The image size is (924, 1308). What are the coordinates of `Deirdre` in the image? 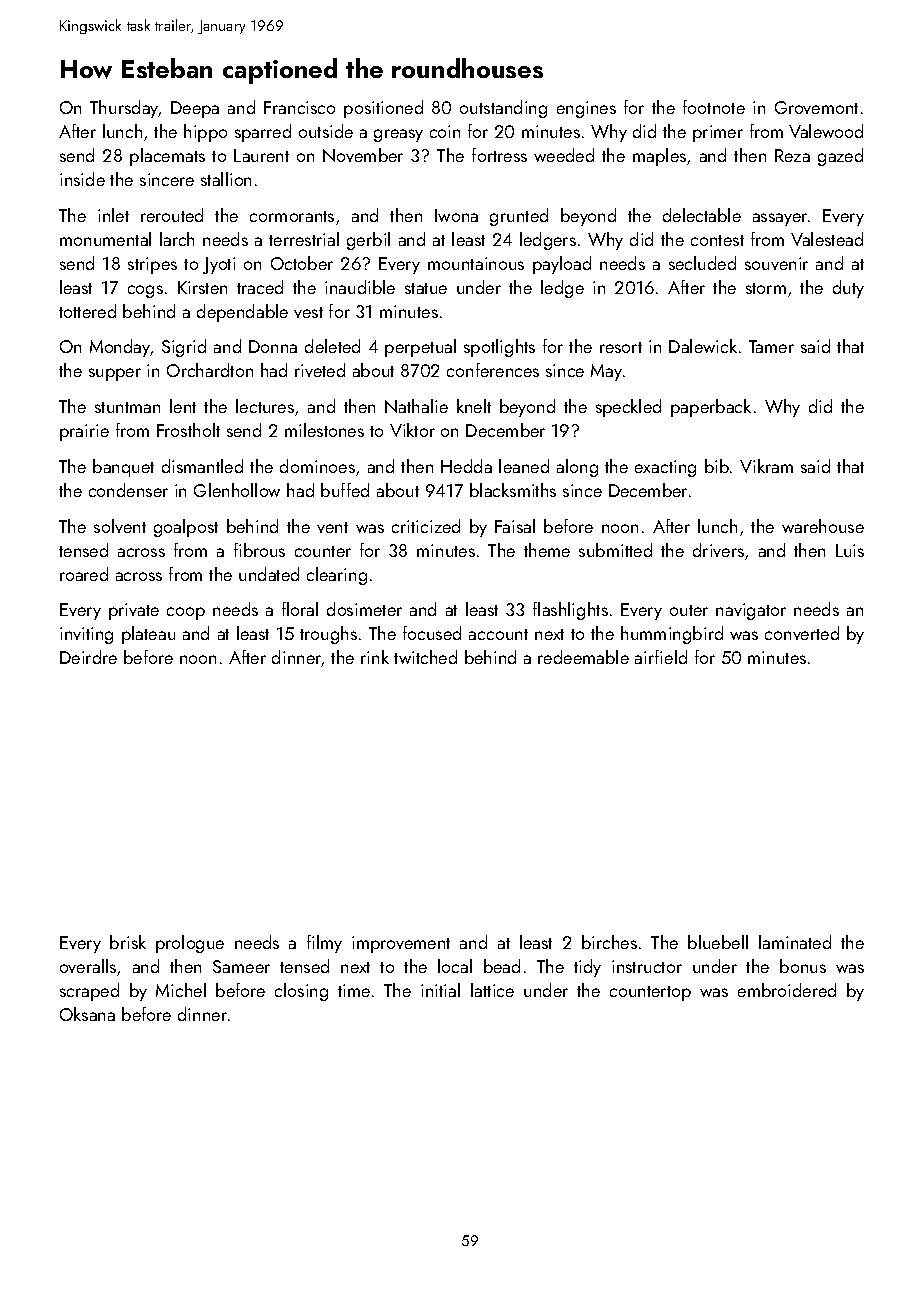 It's located at (88, 657).
